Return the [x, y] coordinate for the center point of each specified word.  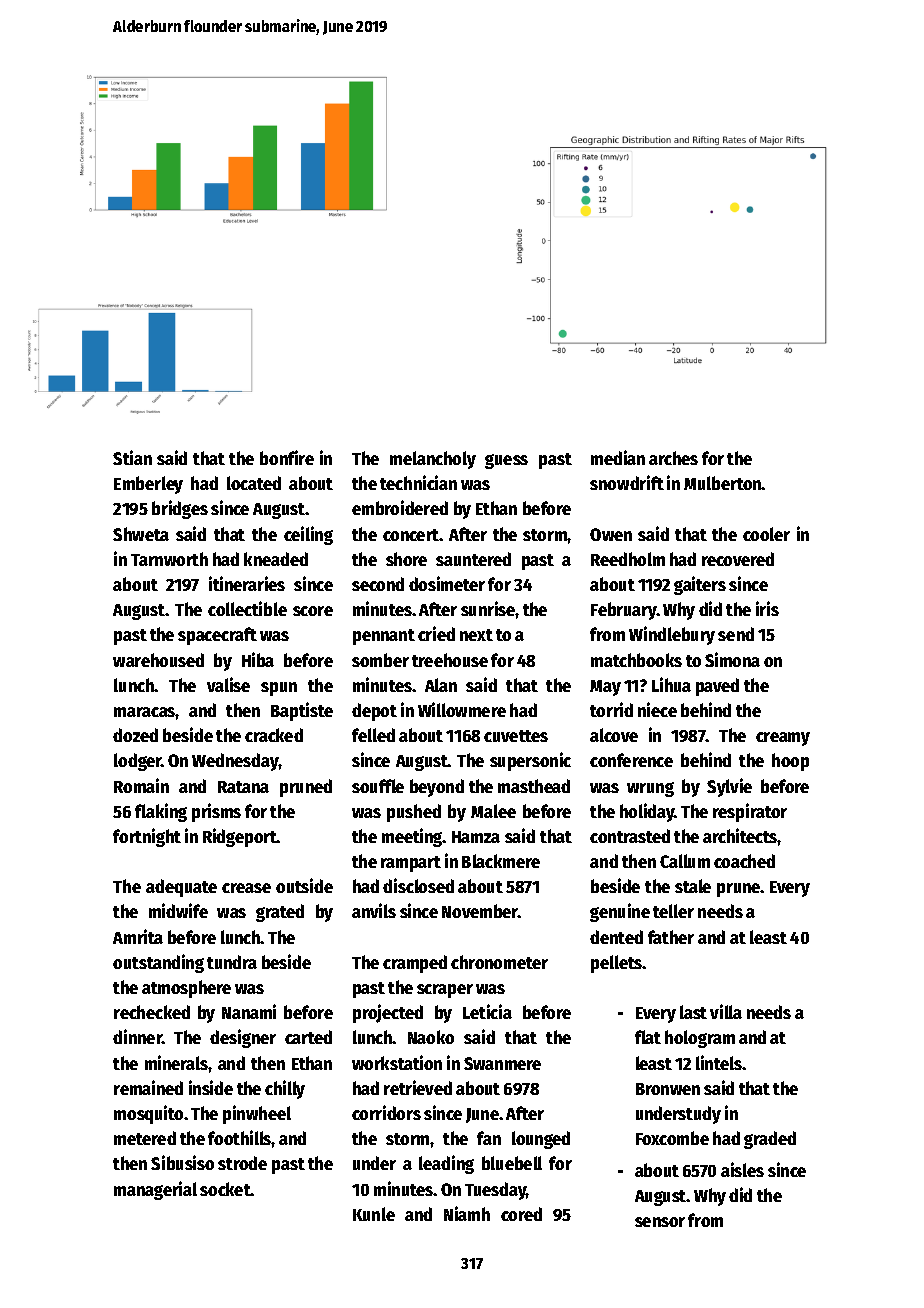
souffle [378, 786]
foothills [240, 1137]
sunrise [488, 608]
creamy [783, 739]
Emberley [148, 485]
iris [767, 608]
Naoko [431, 1037]
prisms [216, 812]
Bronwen [668, 1089]
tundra [232, 962]
